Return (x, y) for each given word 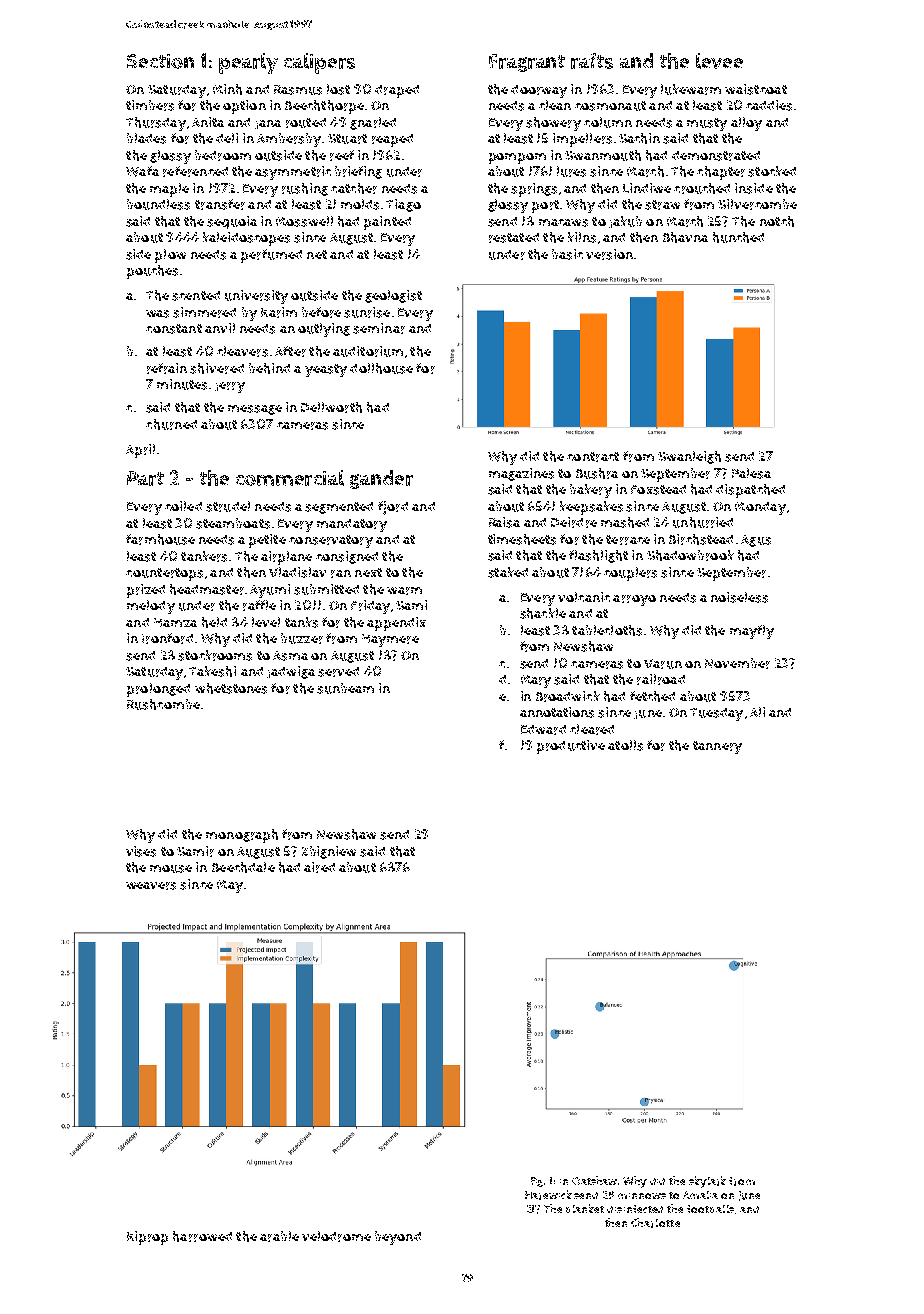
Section (160, 61)
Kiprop (147, 1238)
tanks (301, 622)
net (317, 254)
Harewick (548, 1195)
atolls (625, 745)
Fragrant (527, 63)
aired (319, 867)
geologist (393, 296)
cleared (592, 729)
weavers (151, 886)
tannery (717, 747)
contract (593, 457)
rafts (592, 61)
